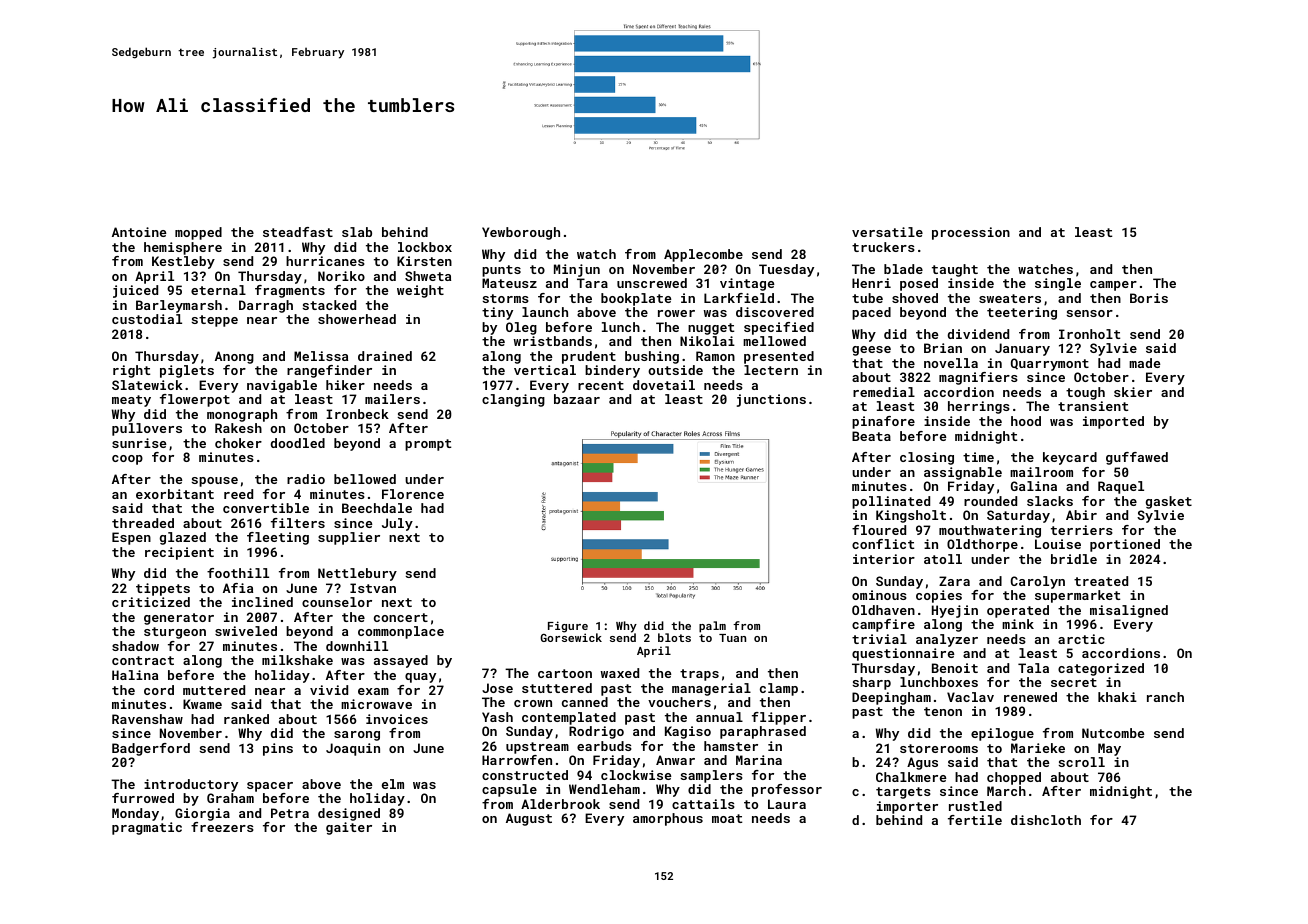  Describe the element at coordinates (238, 494) in the screenshot. I see `reed` at that location.
